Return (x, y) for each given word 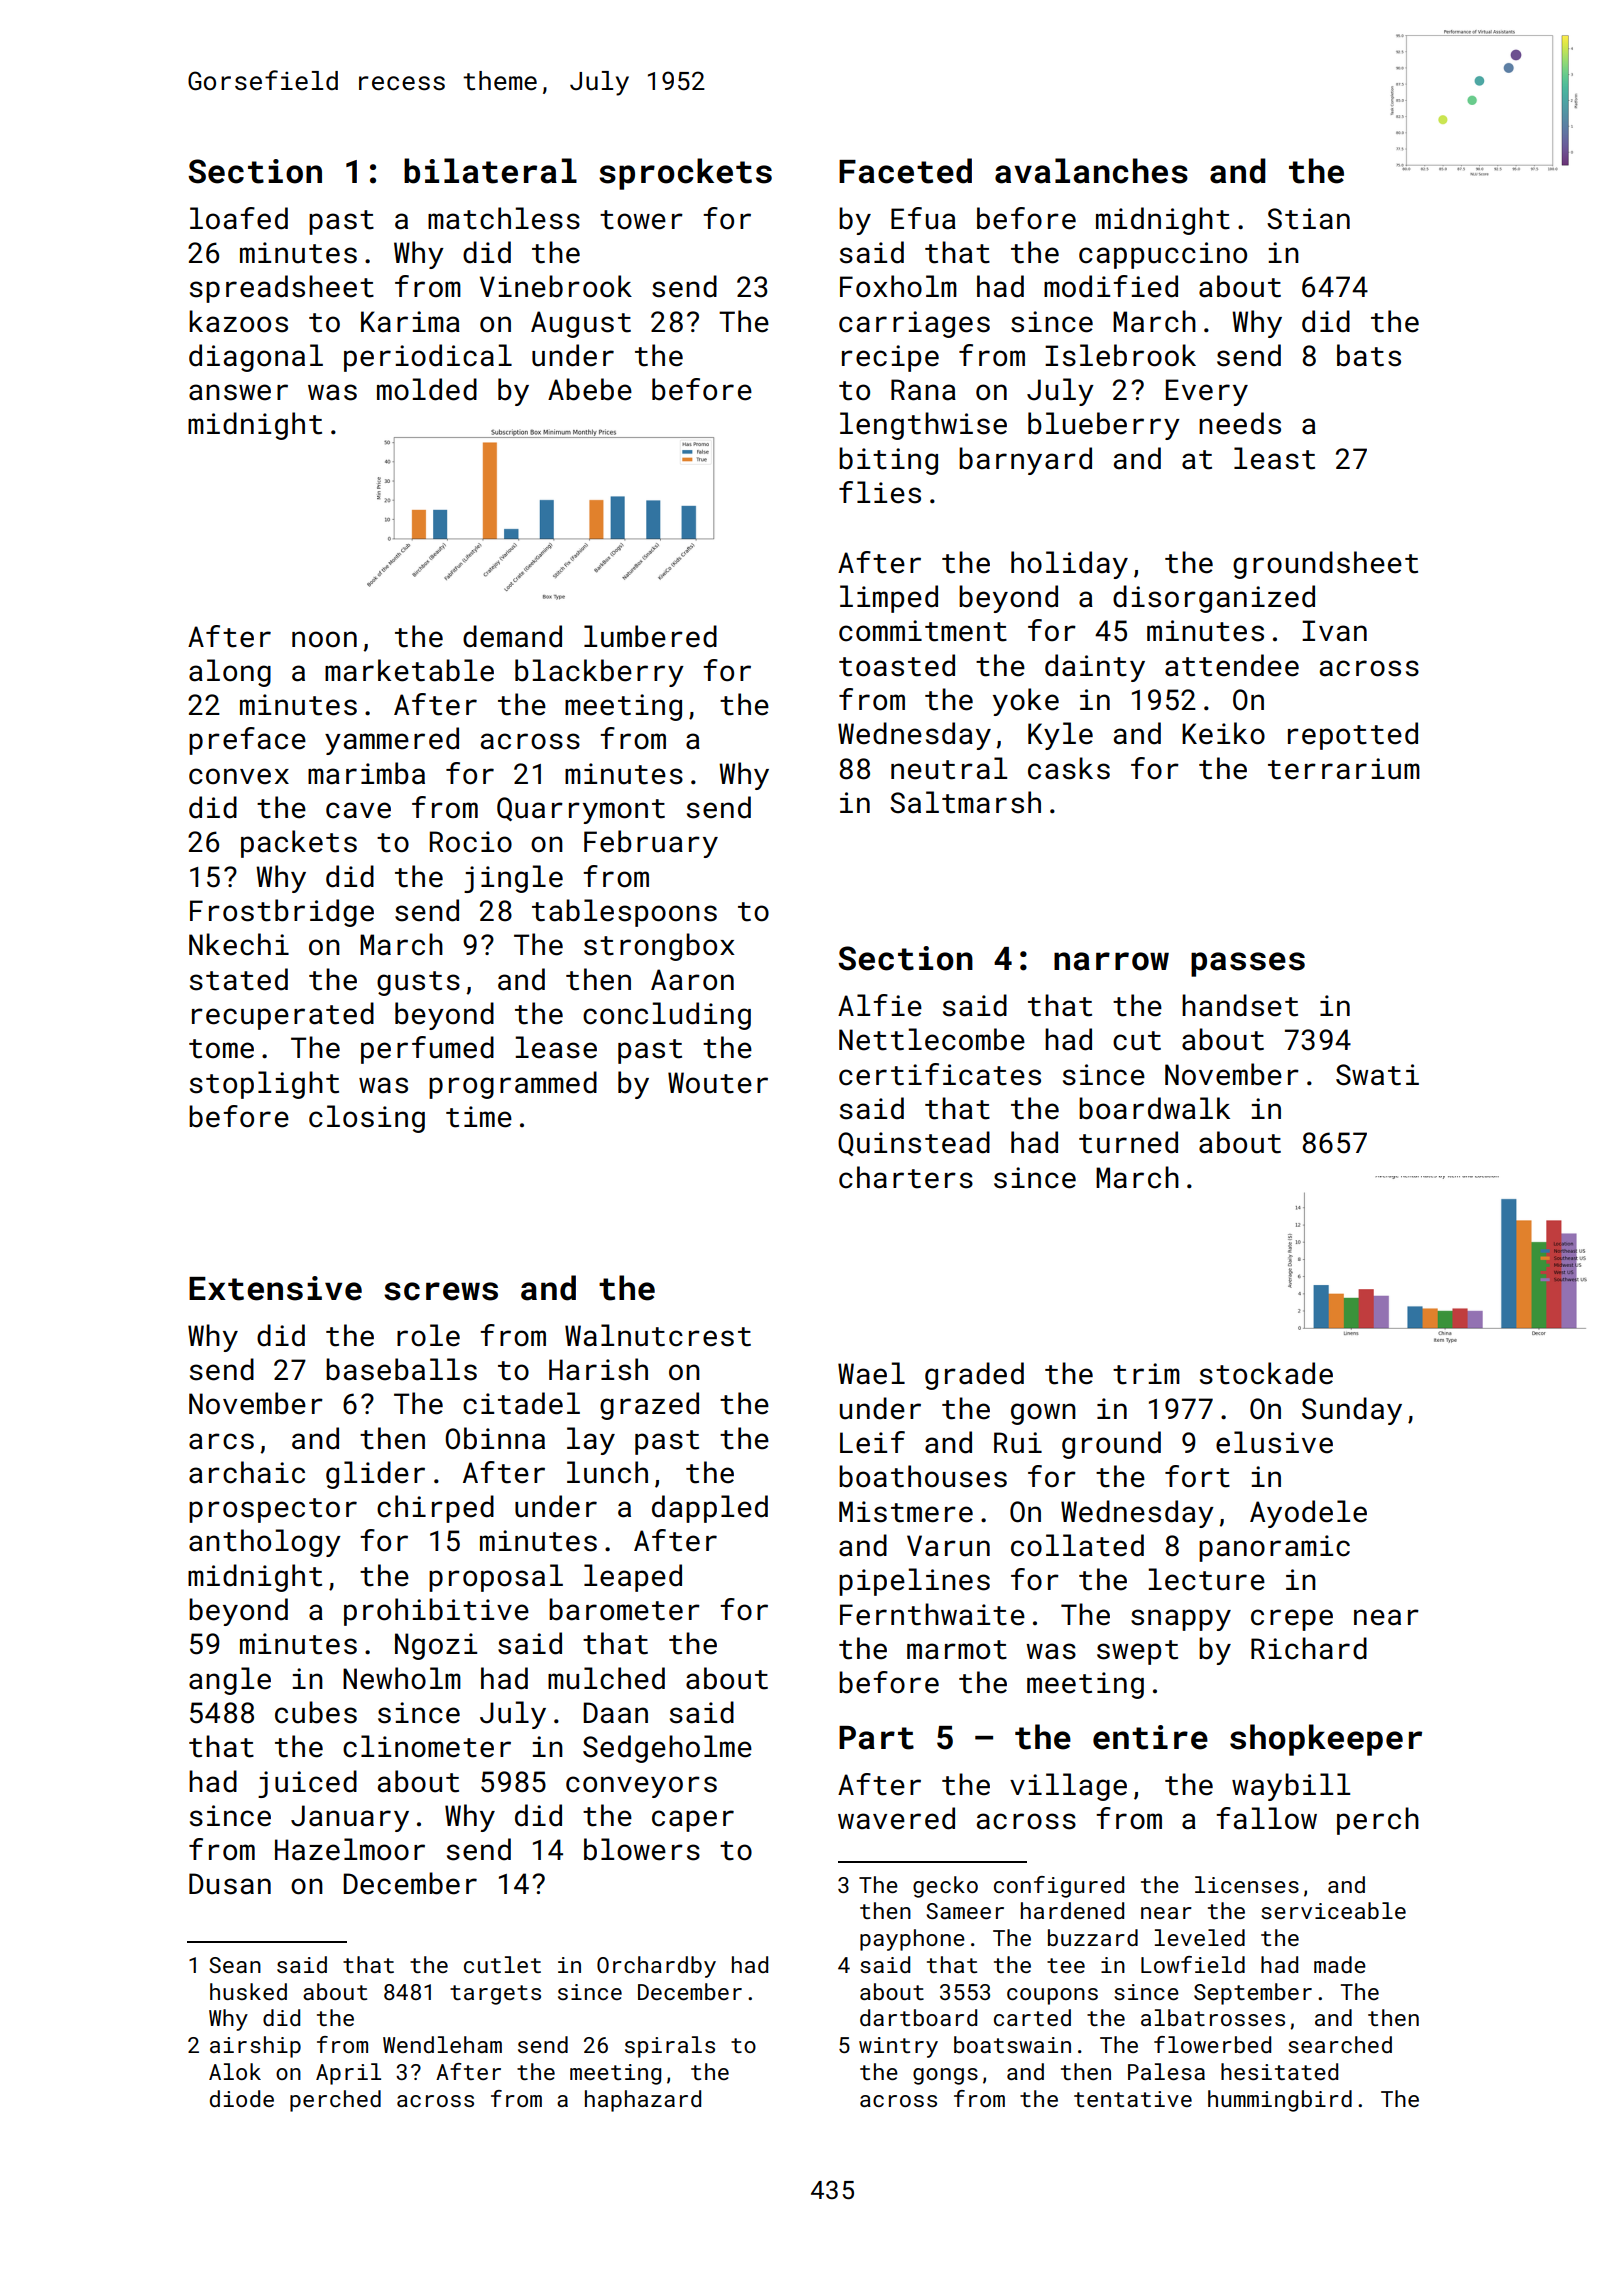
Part (876, 1738)
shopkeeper (1326, 1740)
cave (358, 810)
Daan (615, 1713)
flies (880, 492)
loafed (239, 218)
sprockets (685, 174)
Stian (1308, 219)
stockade (1266, 1373)
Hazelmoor (350, 1849)
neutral (949, 768)
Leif (872, 1442)
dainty (1095, 668)
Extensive (275, 1288)
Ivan (1334, 631)
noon (324, 639)
